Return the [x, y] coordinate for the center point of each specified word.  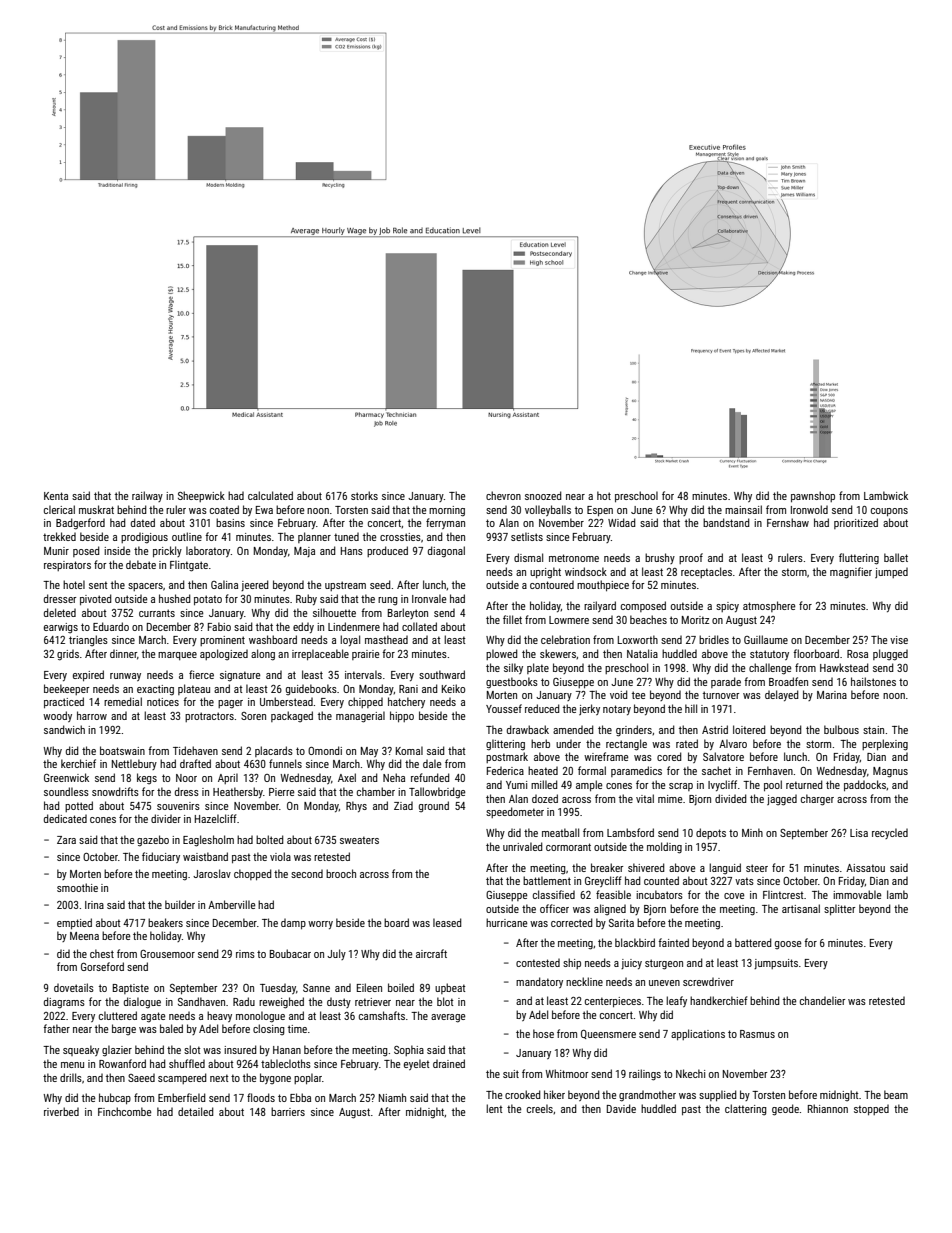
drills [71, 1077]
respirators [67, 566]
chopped [253, 874]
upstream [345, 586]
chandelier [822, 1000]
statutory [769, 655]
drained [449, 1063]
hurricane [507, 922]
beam [896, 1094]
